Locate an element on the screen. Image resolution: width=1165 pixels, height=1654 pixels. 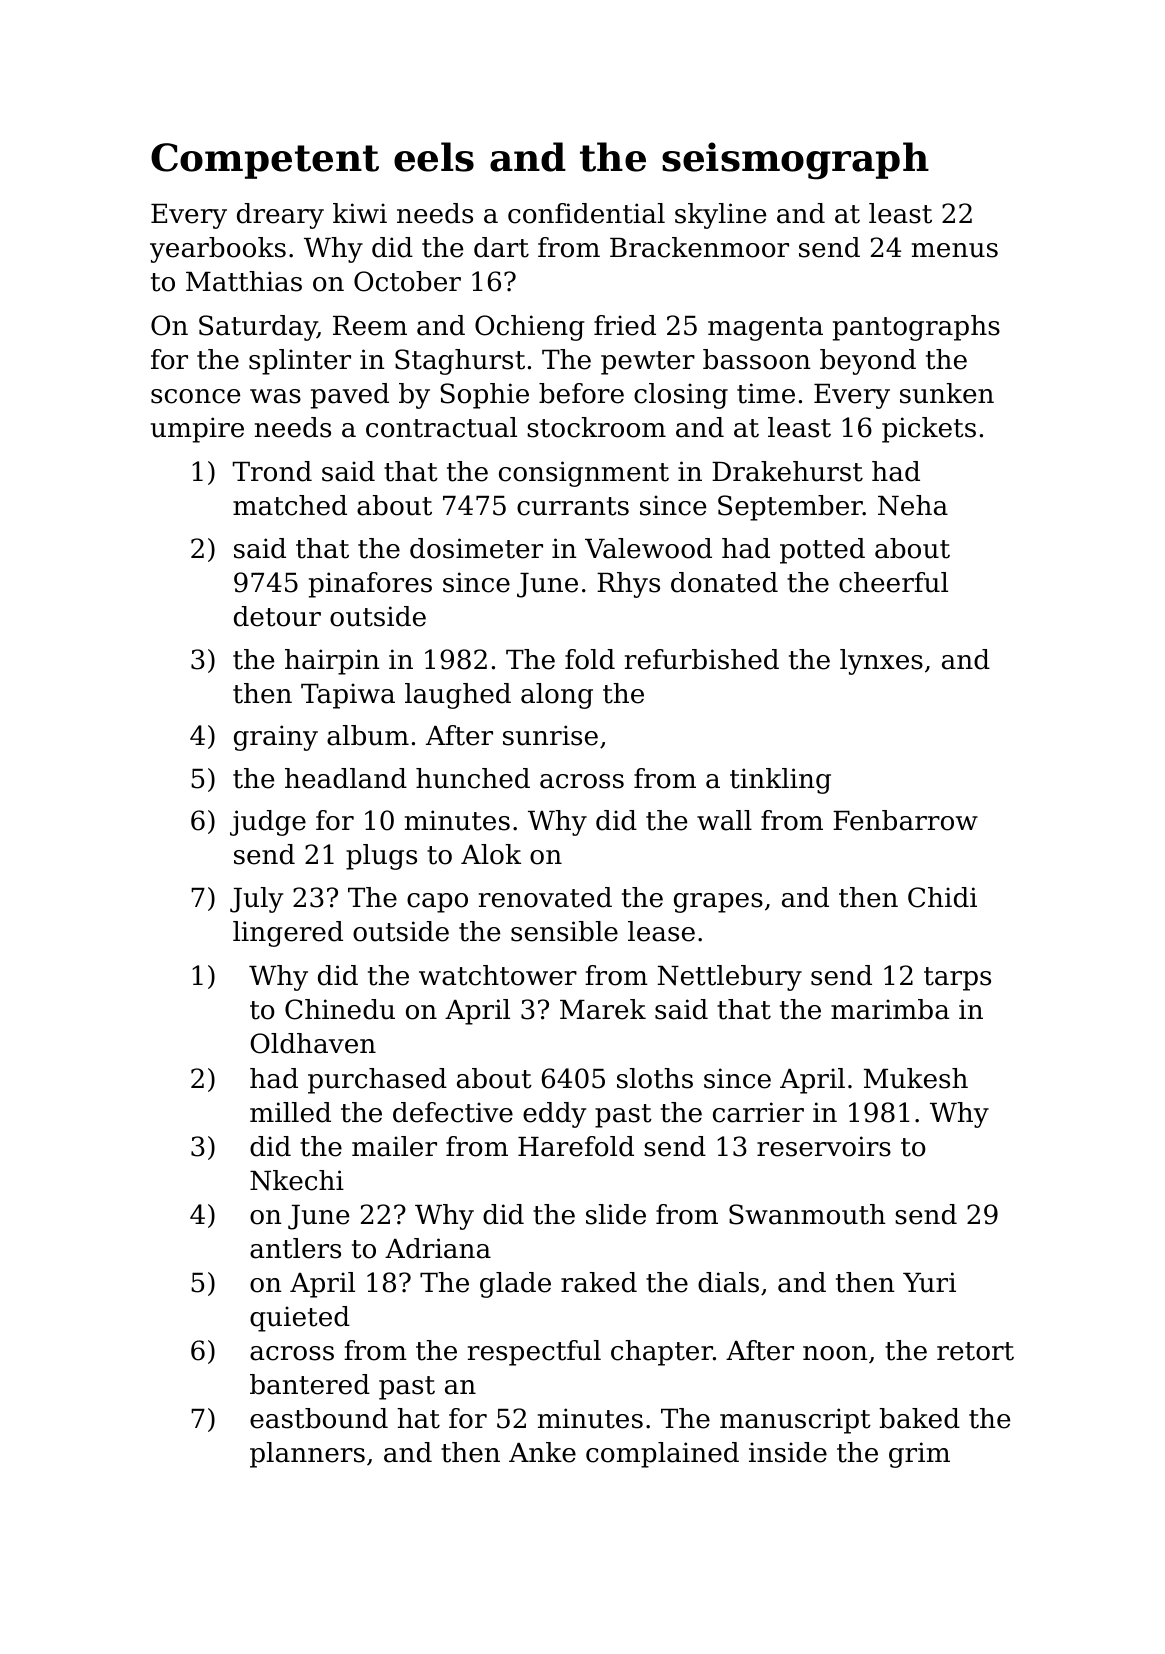
Nettlebury is located at coordinates (730, 978).
